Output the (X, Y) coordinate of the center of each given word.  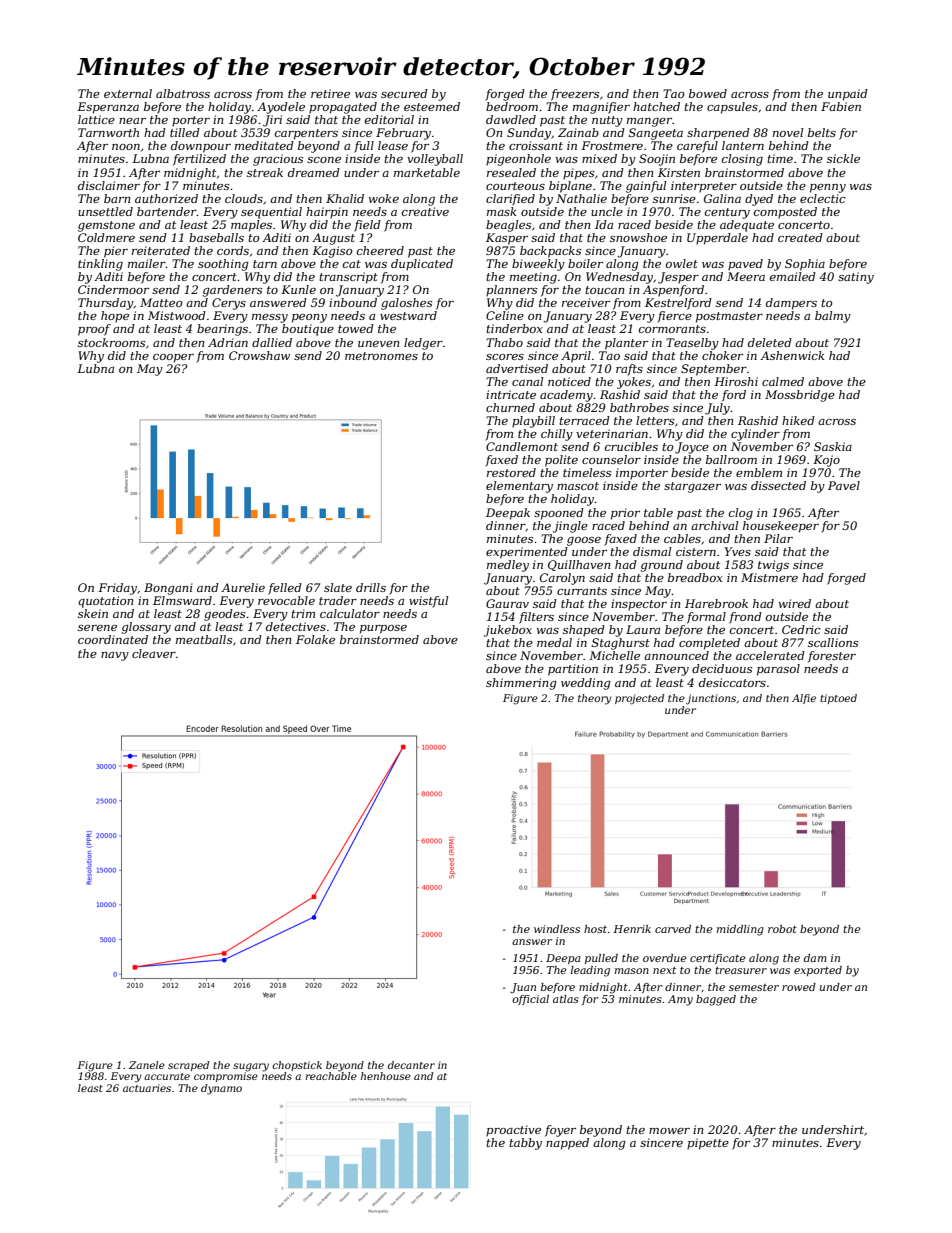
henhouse (386, 1076)
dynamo (221, 1089)
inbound (353, 302)
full (364, 147)
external (128, 93)
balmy (833, 317)
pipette (708, 1144)
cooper (173, 358)
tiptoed (838, 699)
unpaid (848, 95)
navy (115, 656)
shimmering (521, 684)
